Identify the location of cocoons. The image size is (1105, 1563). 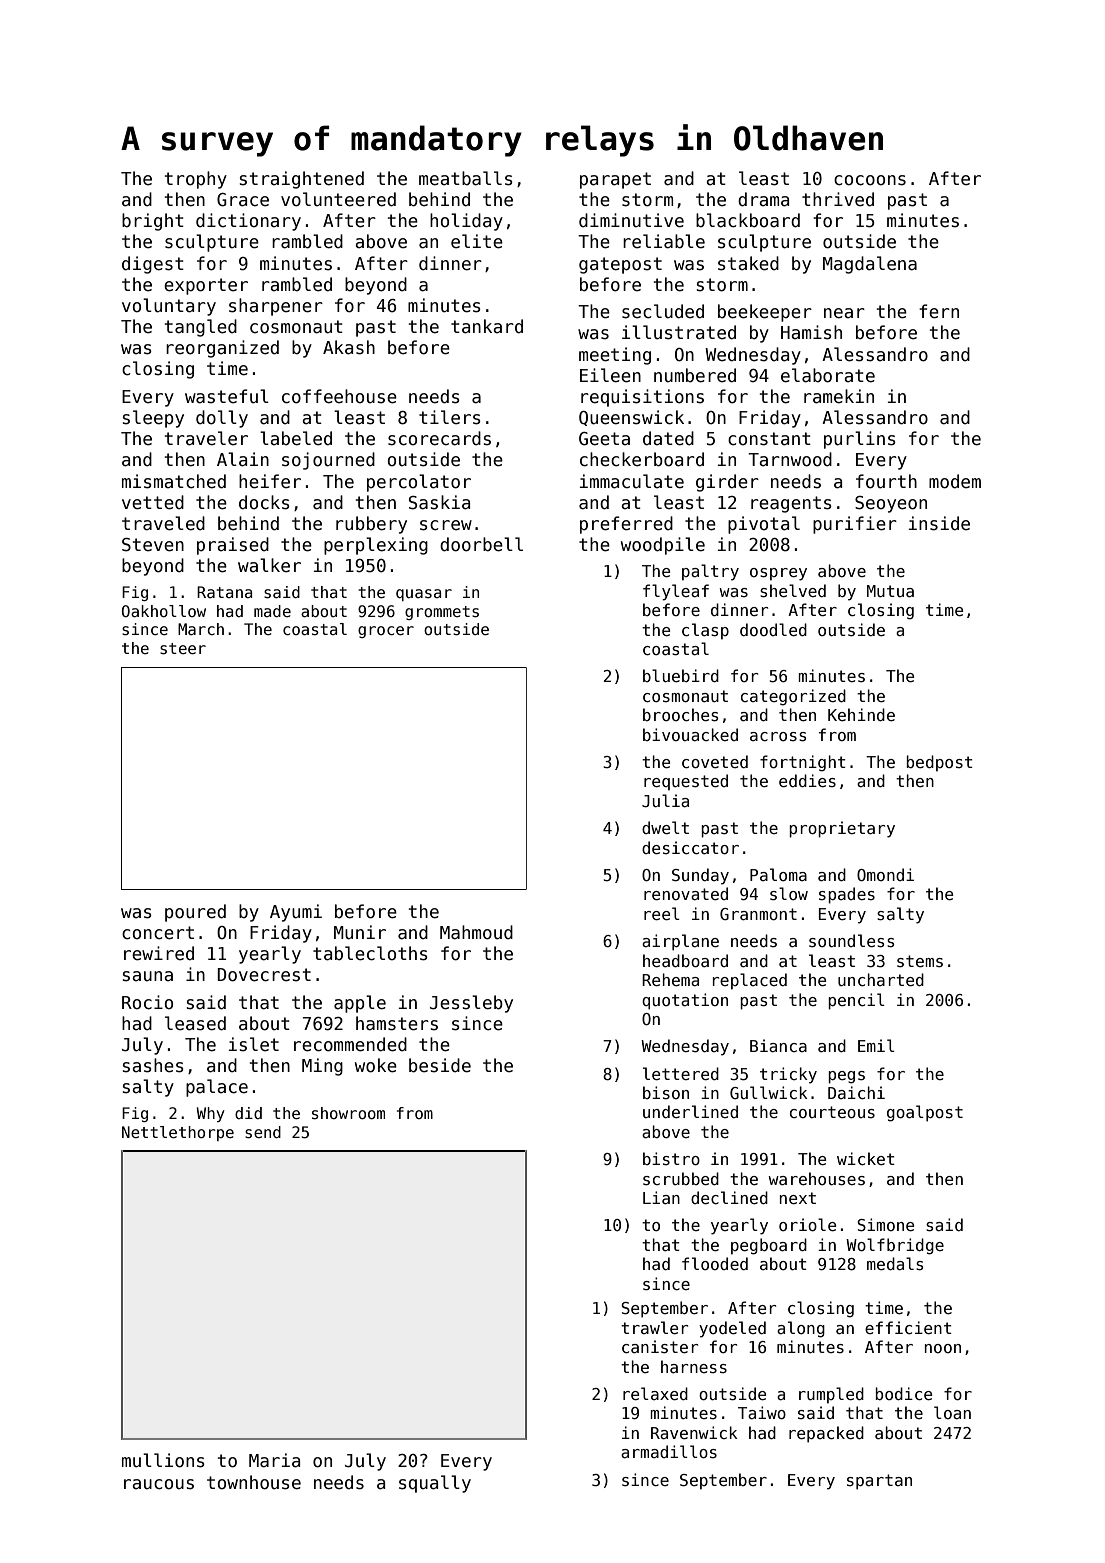
(870, 180).
